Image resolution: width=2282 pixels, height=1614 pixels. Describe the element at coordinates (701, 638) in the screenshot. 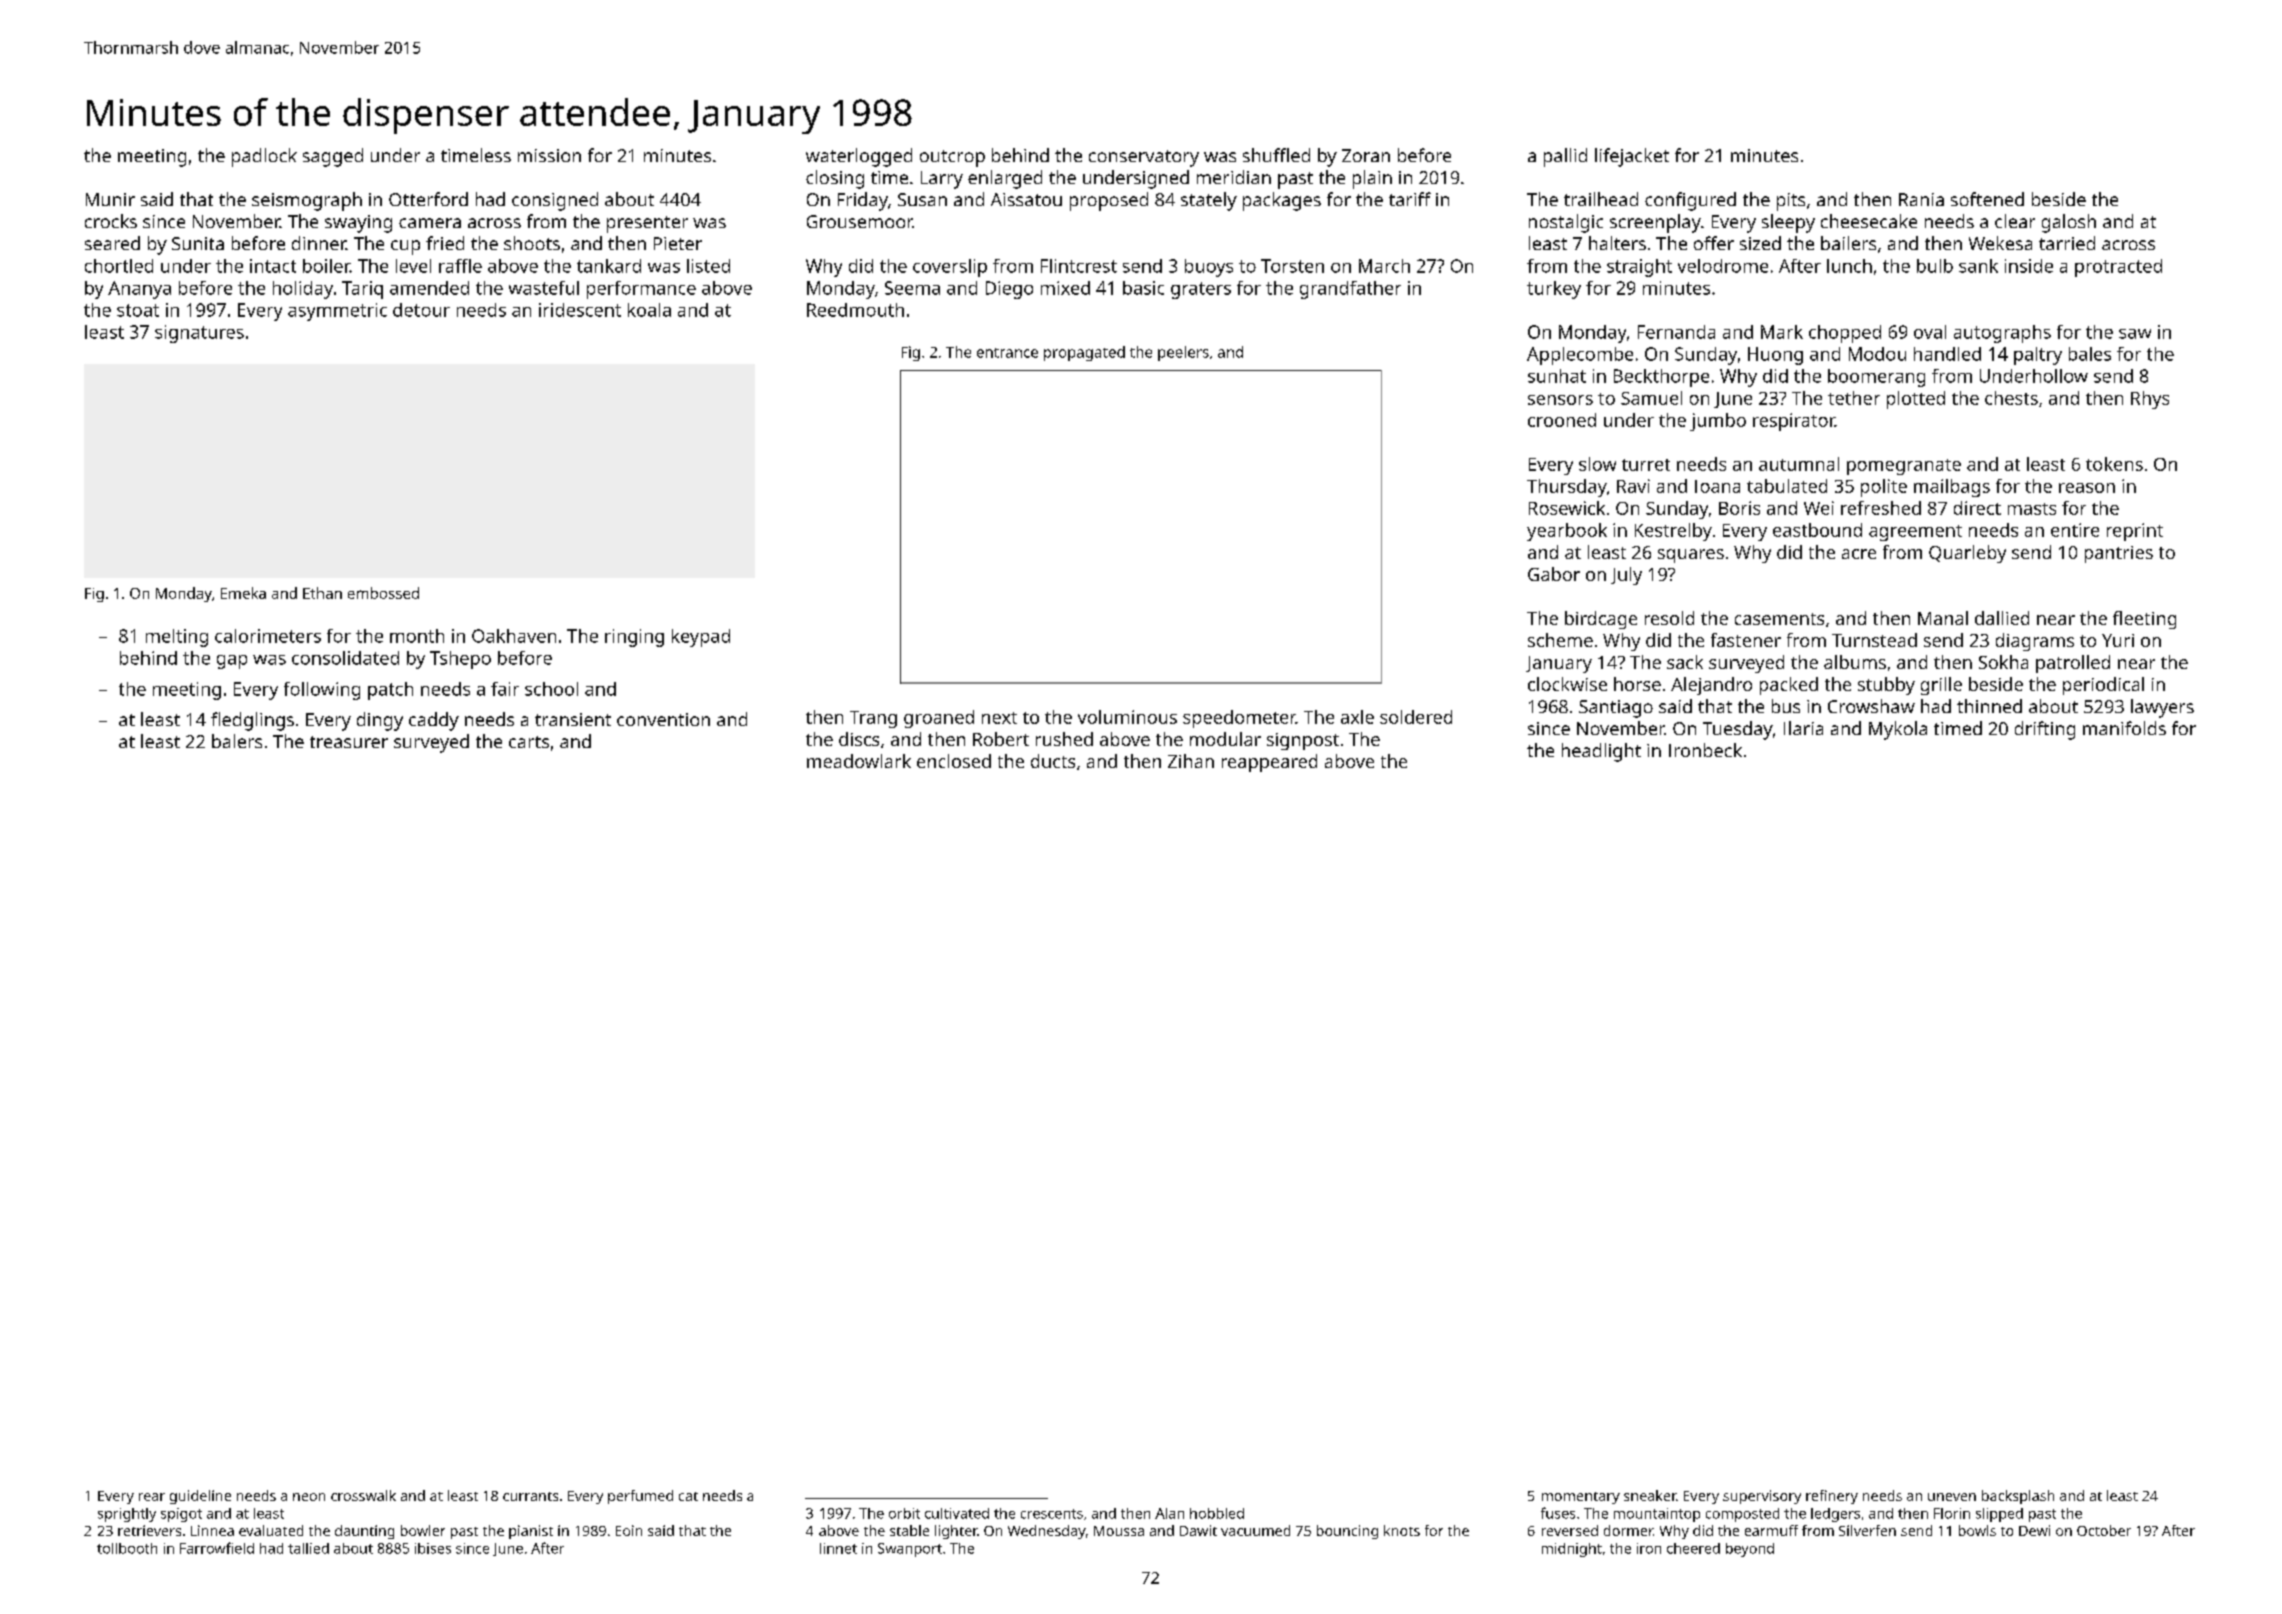

I see `keypad` at that location.
